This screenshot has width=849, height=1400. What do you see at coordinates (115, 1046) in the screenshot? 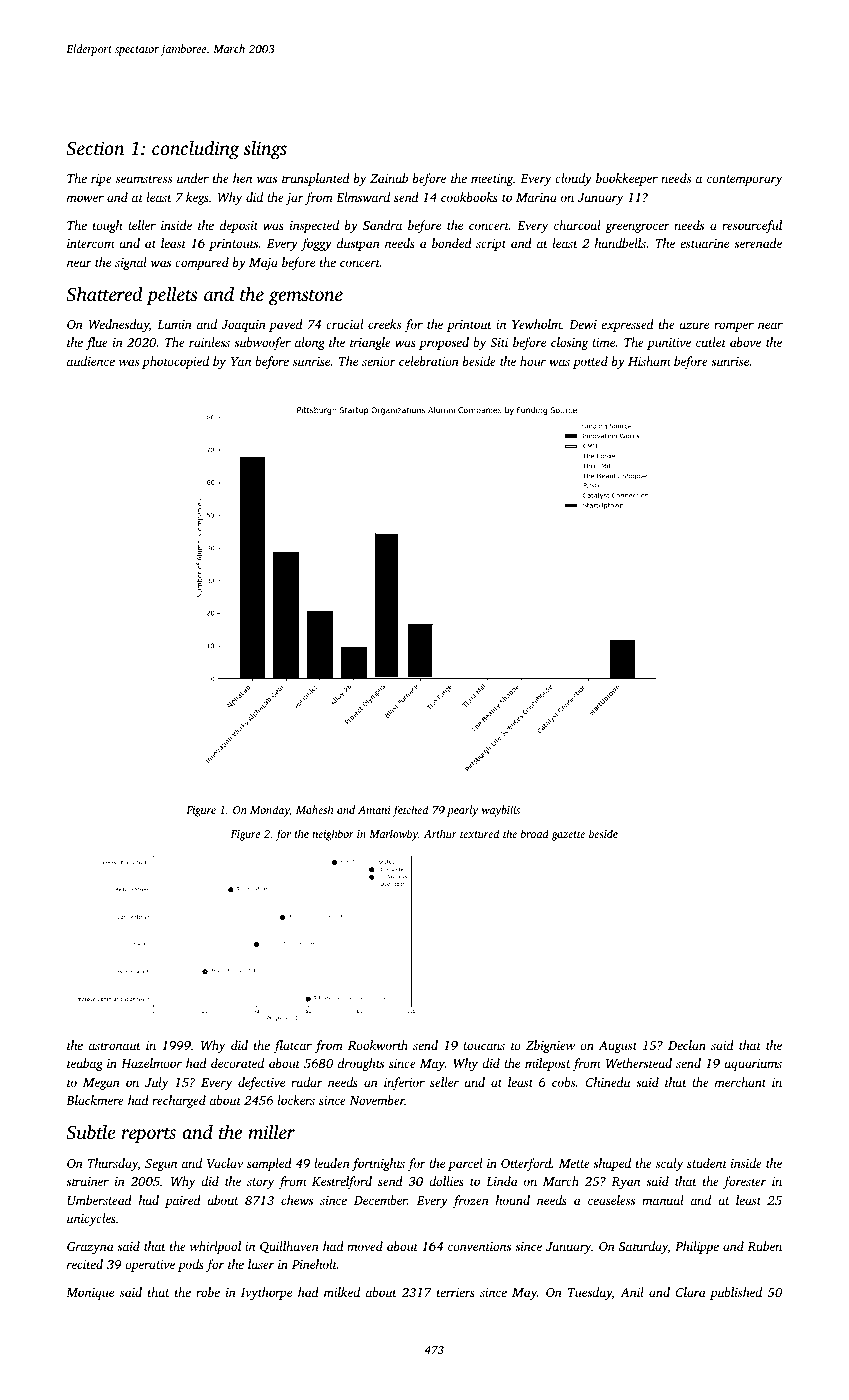
I see `astronaut` at bounding box center [115, 1046].
